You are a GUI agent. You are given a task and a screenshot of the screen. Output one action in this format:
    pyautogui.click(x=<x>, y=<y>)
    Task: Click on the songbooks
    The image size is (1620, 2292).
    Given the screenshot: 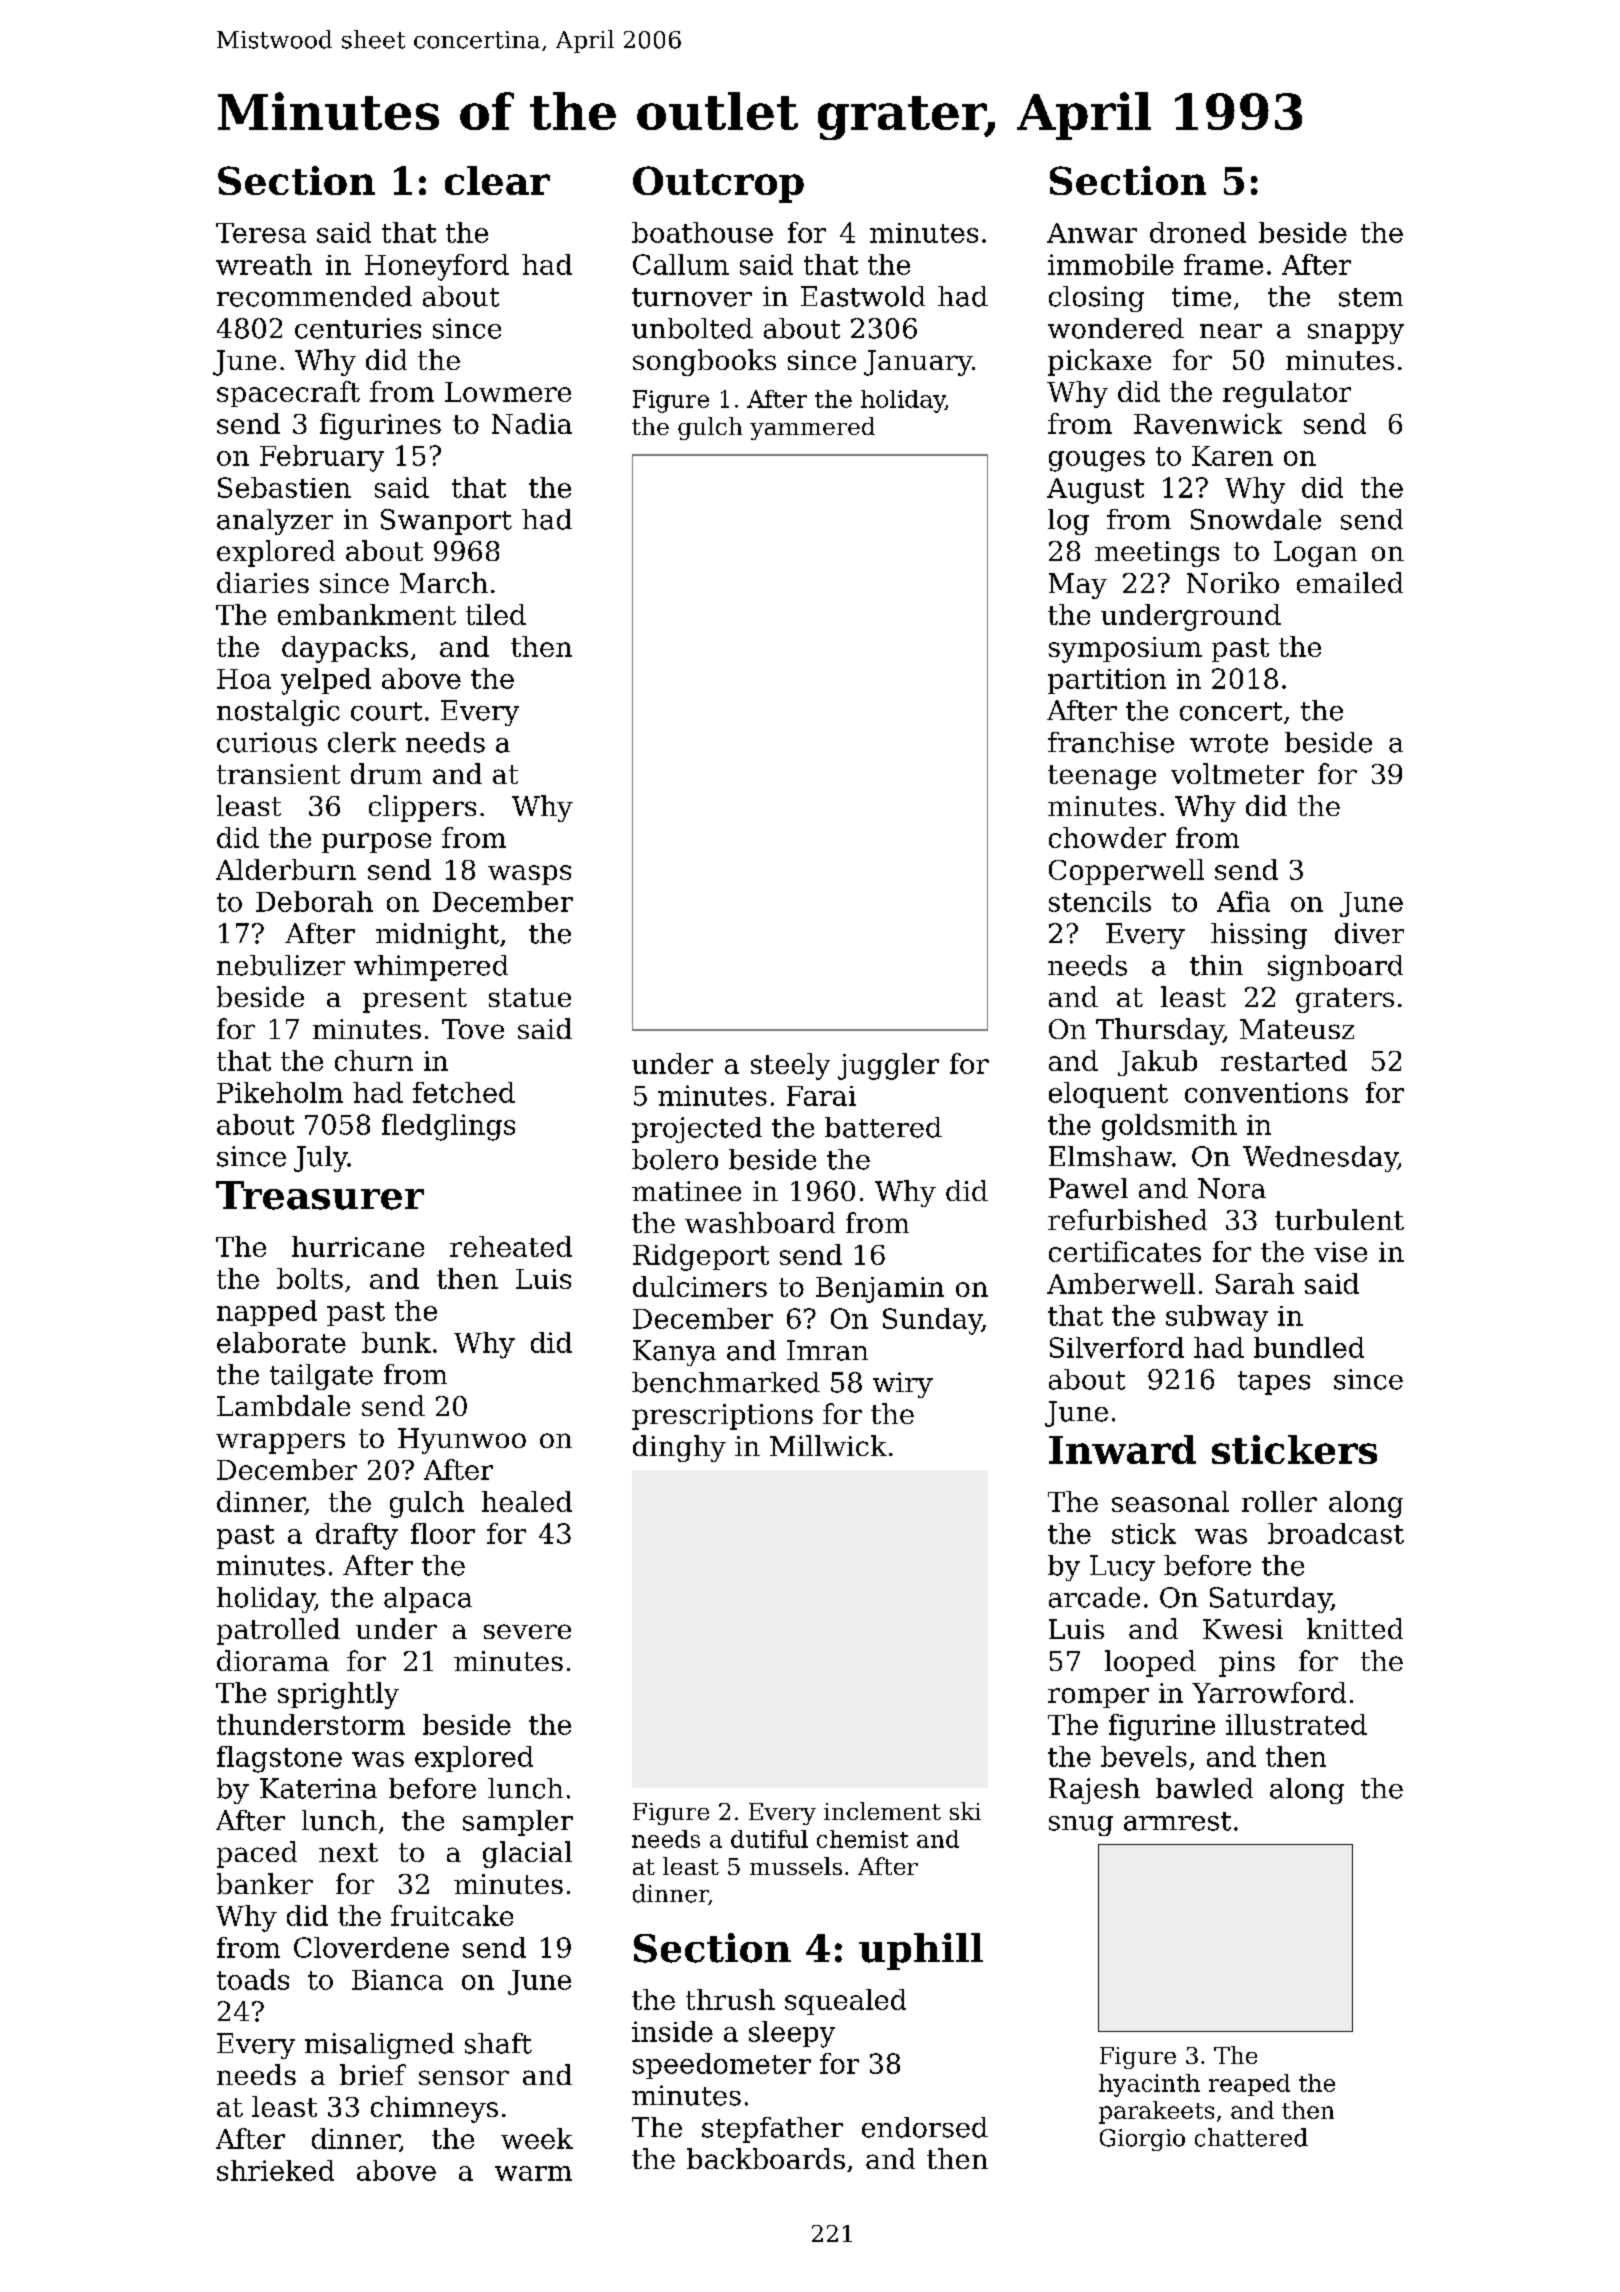 What is the action you would take?
    pyautogui.click(x=704, y=362)
